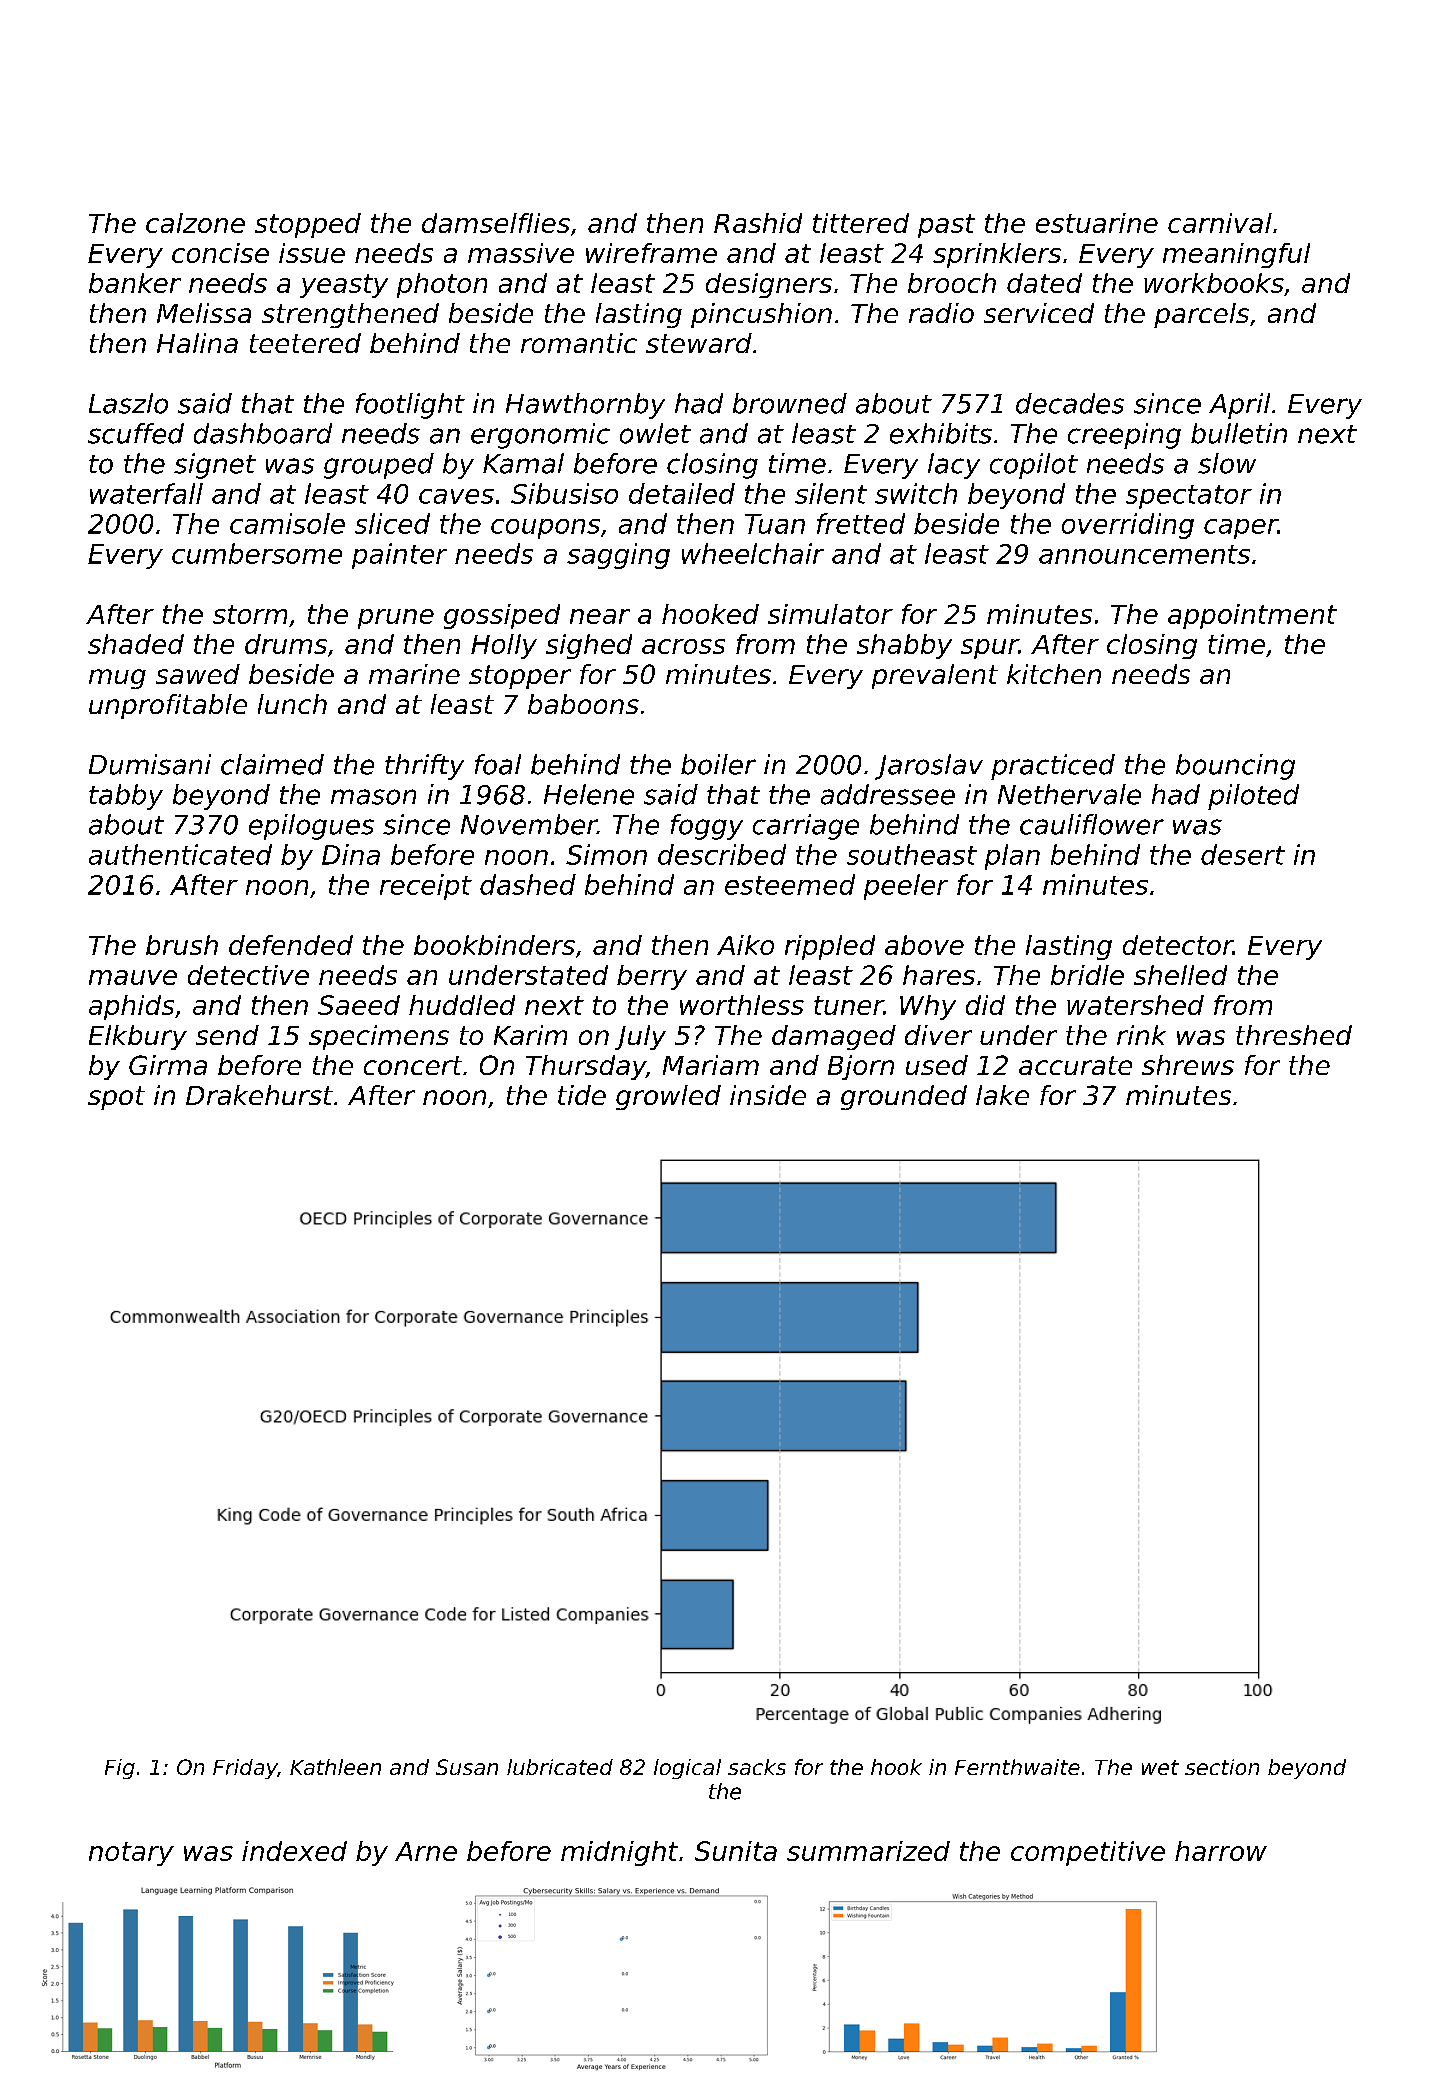 This screenshot has height=2100, width=1450. Describe the element at coordinates (294, 1851) in the screenshot. I see `indexed` at that location.
